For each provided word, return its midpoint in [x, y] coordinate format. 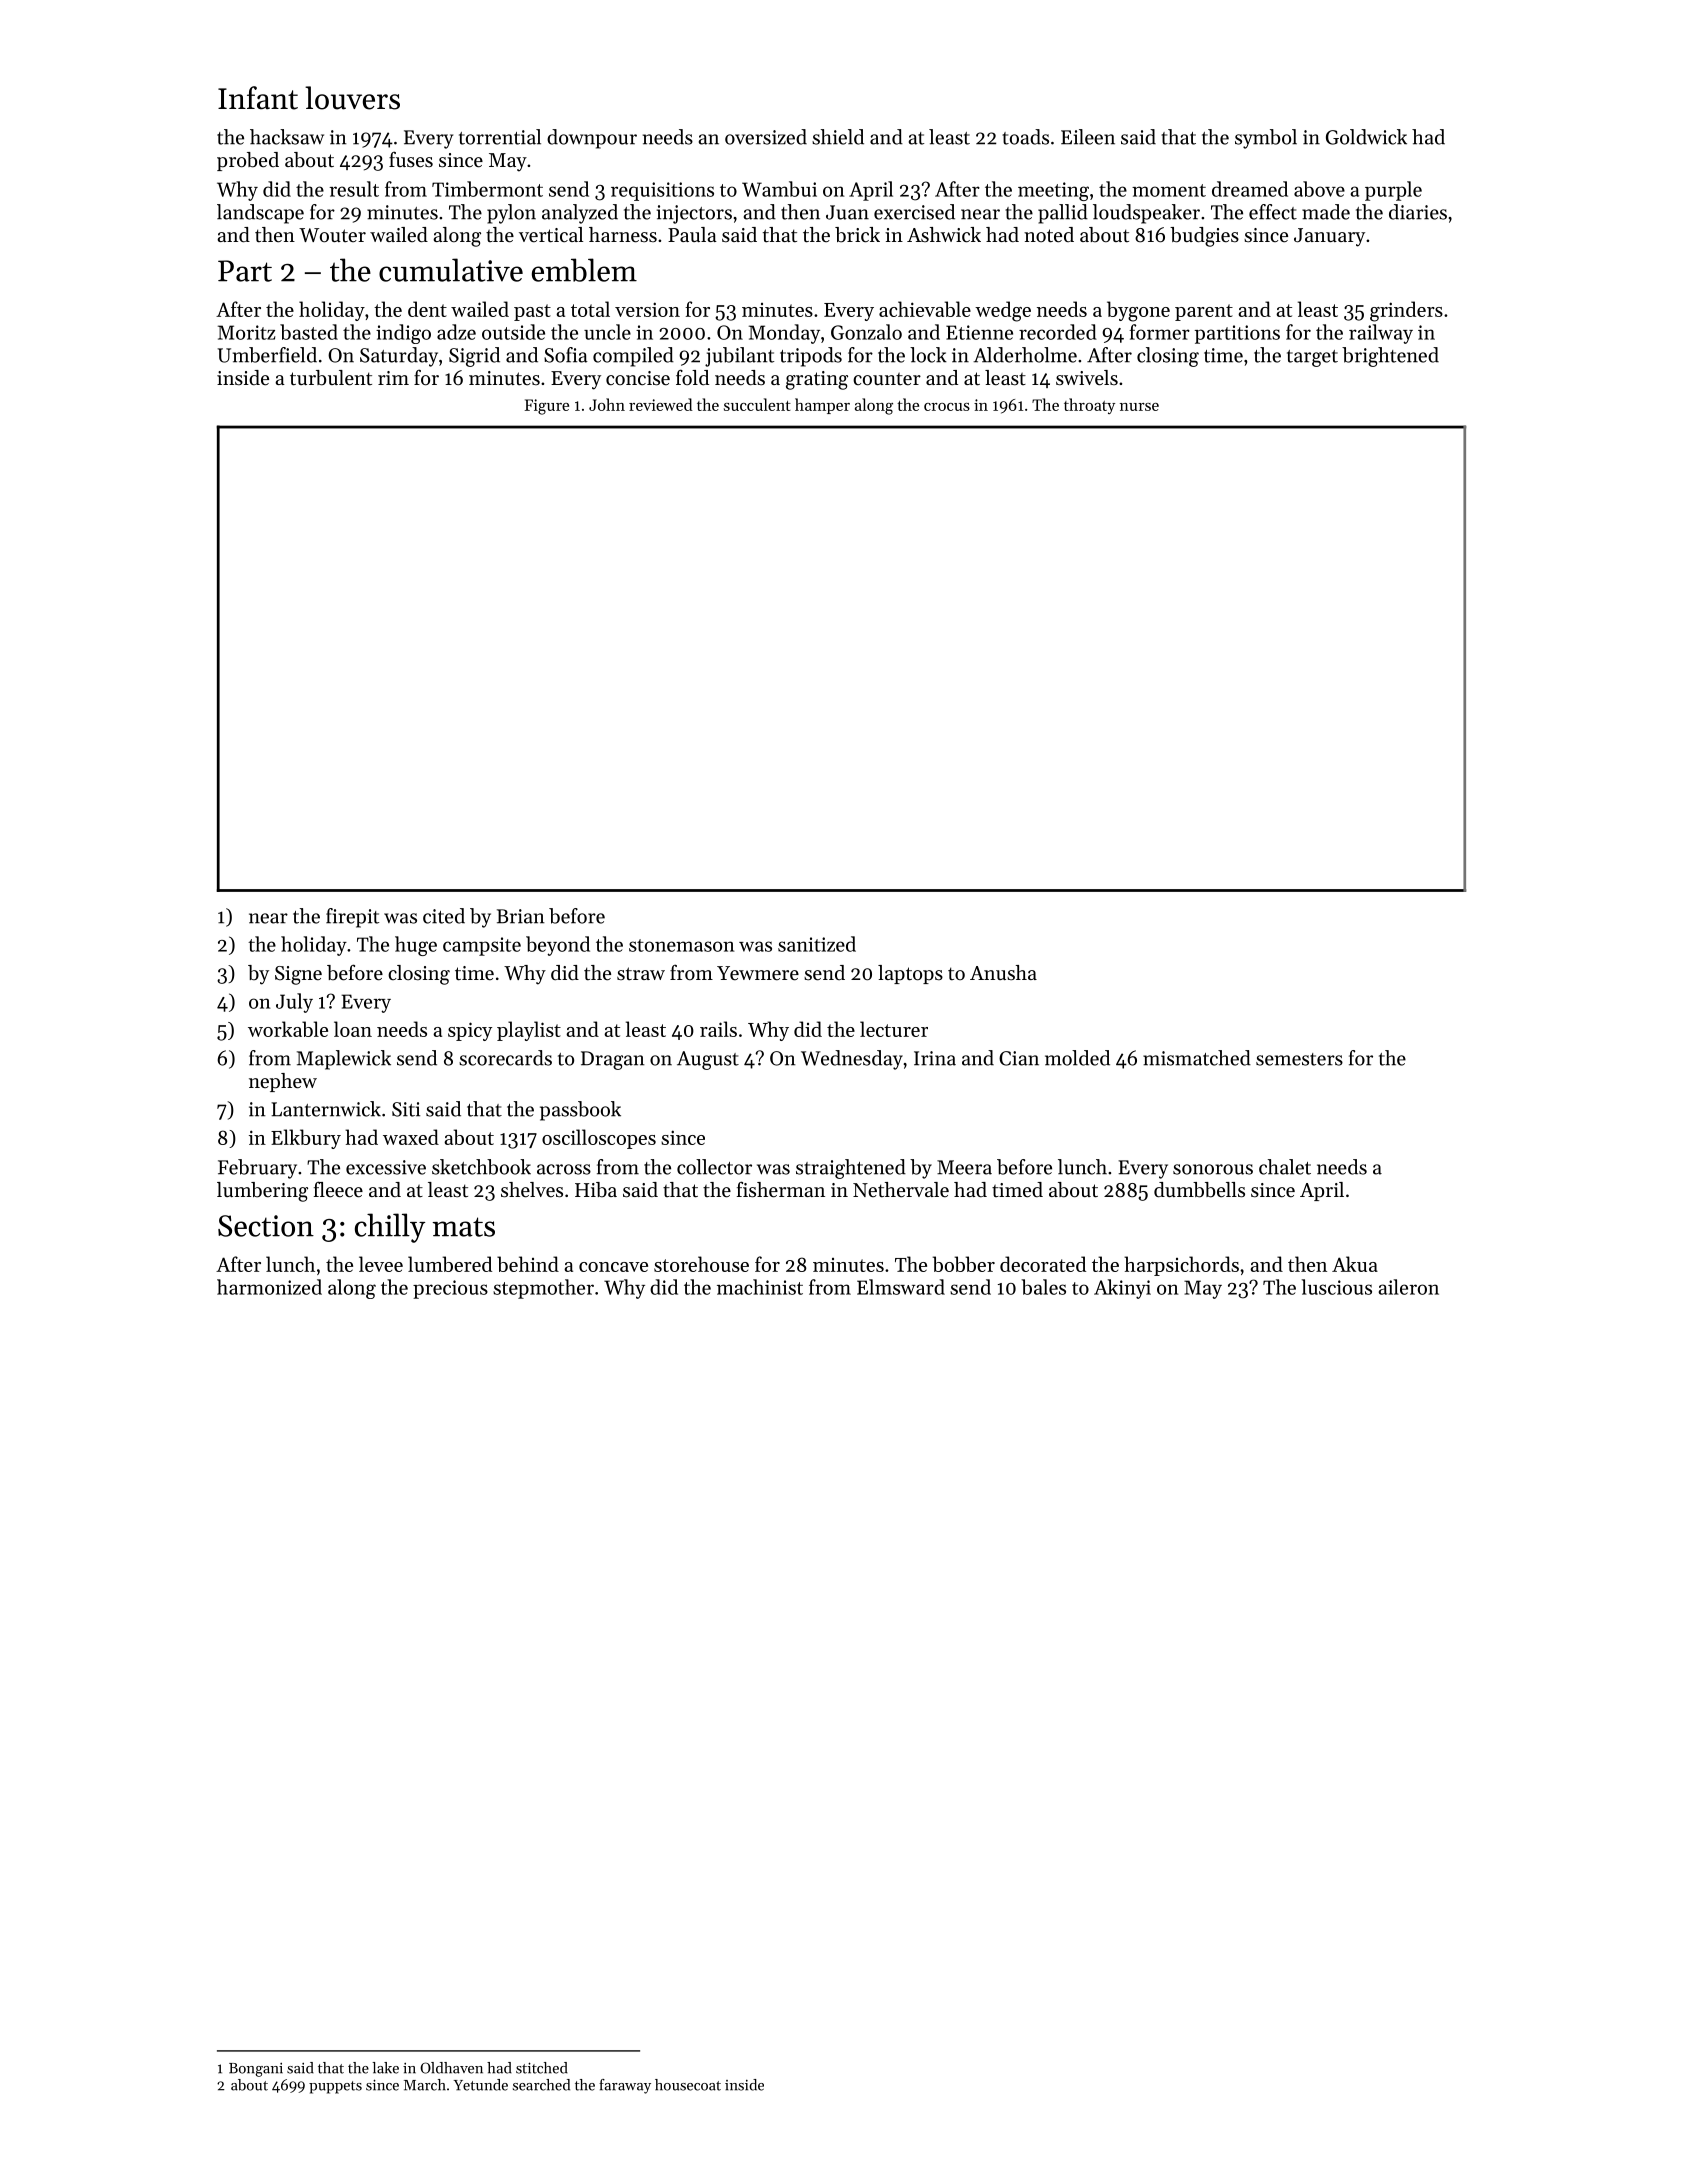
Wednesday [852, 1060]
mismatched [1197, 1058]
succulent [757, 404]
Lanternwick [326, 1109]
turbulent [331, 378]
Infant [258, 98]
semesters [1299, 1059]
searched [541, 2085]
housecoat [688, 2085]
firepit [352, 918]
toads [1025, 137]
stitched [542, 2068]
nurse [1139, 407]
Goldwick [1366, 137]
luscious [1337, 1287]
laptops [910, 974]
